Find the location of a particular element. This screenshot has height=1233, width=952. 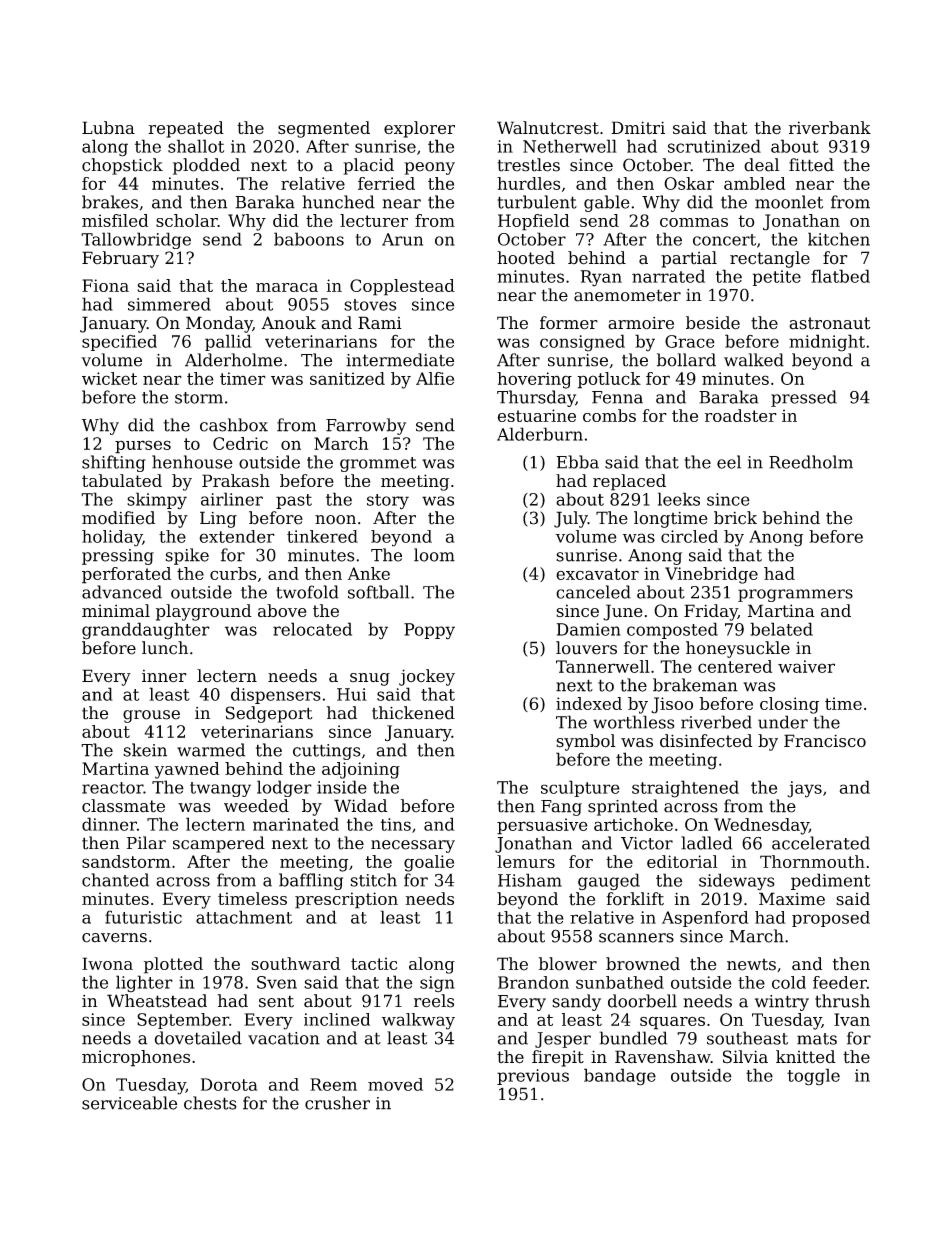

Prakash is located at coordinates (236, 480).
